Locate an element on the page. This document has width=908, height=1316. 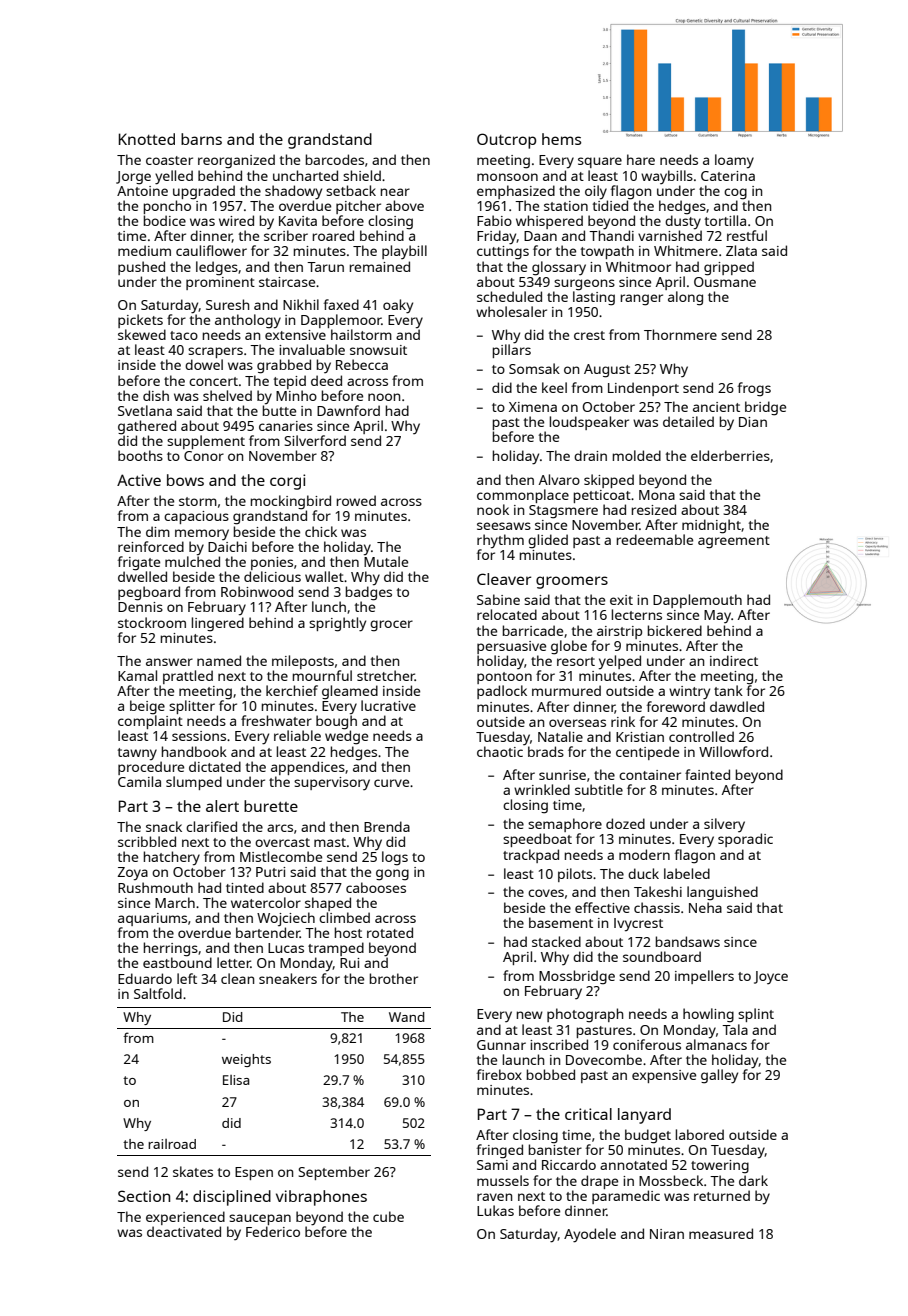
impellers is located at coordinates (704, 977).
